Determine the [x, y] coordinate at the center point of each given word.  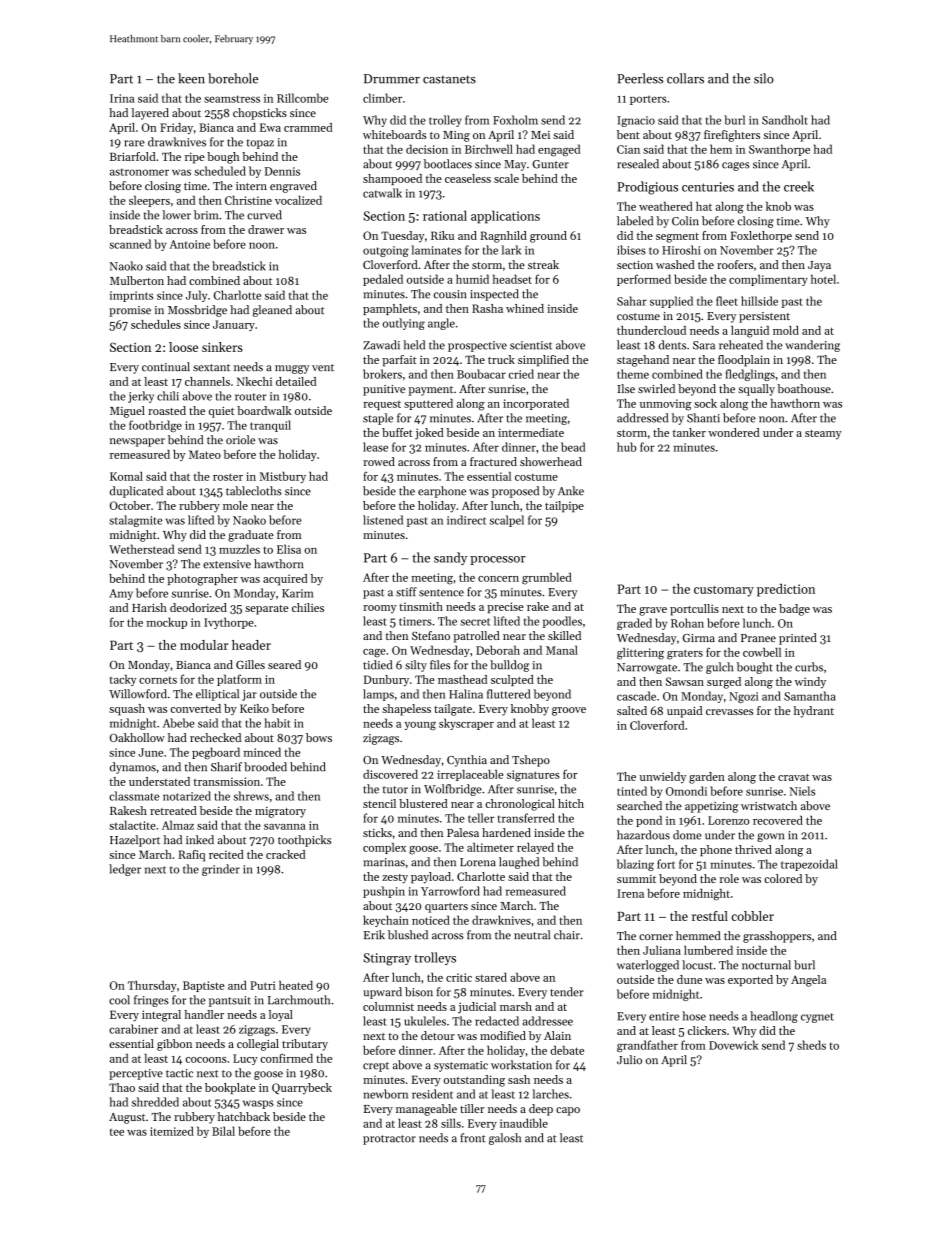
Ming [456, 136]
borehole [233, 78]
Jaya [819, 266]
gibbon [174, 1045]
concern [498, 579]
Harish [149, 607]
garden [707, 778]
